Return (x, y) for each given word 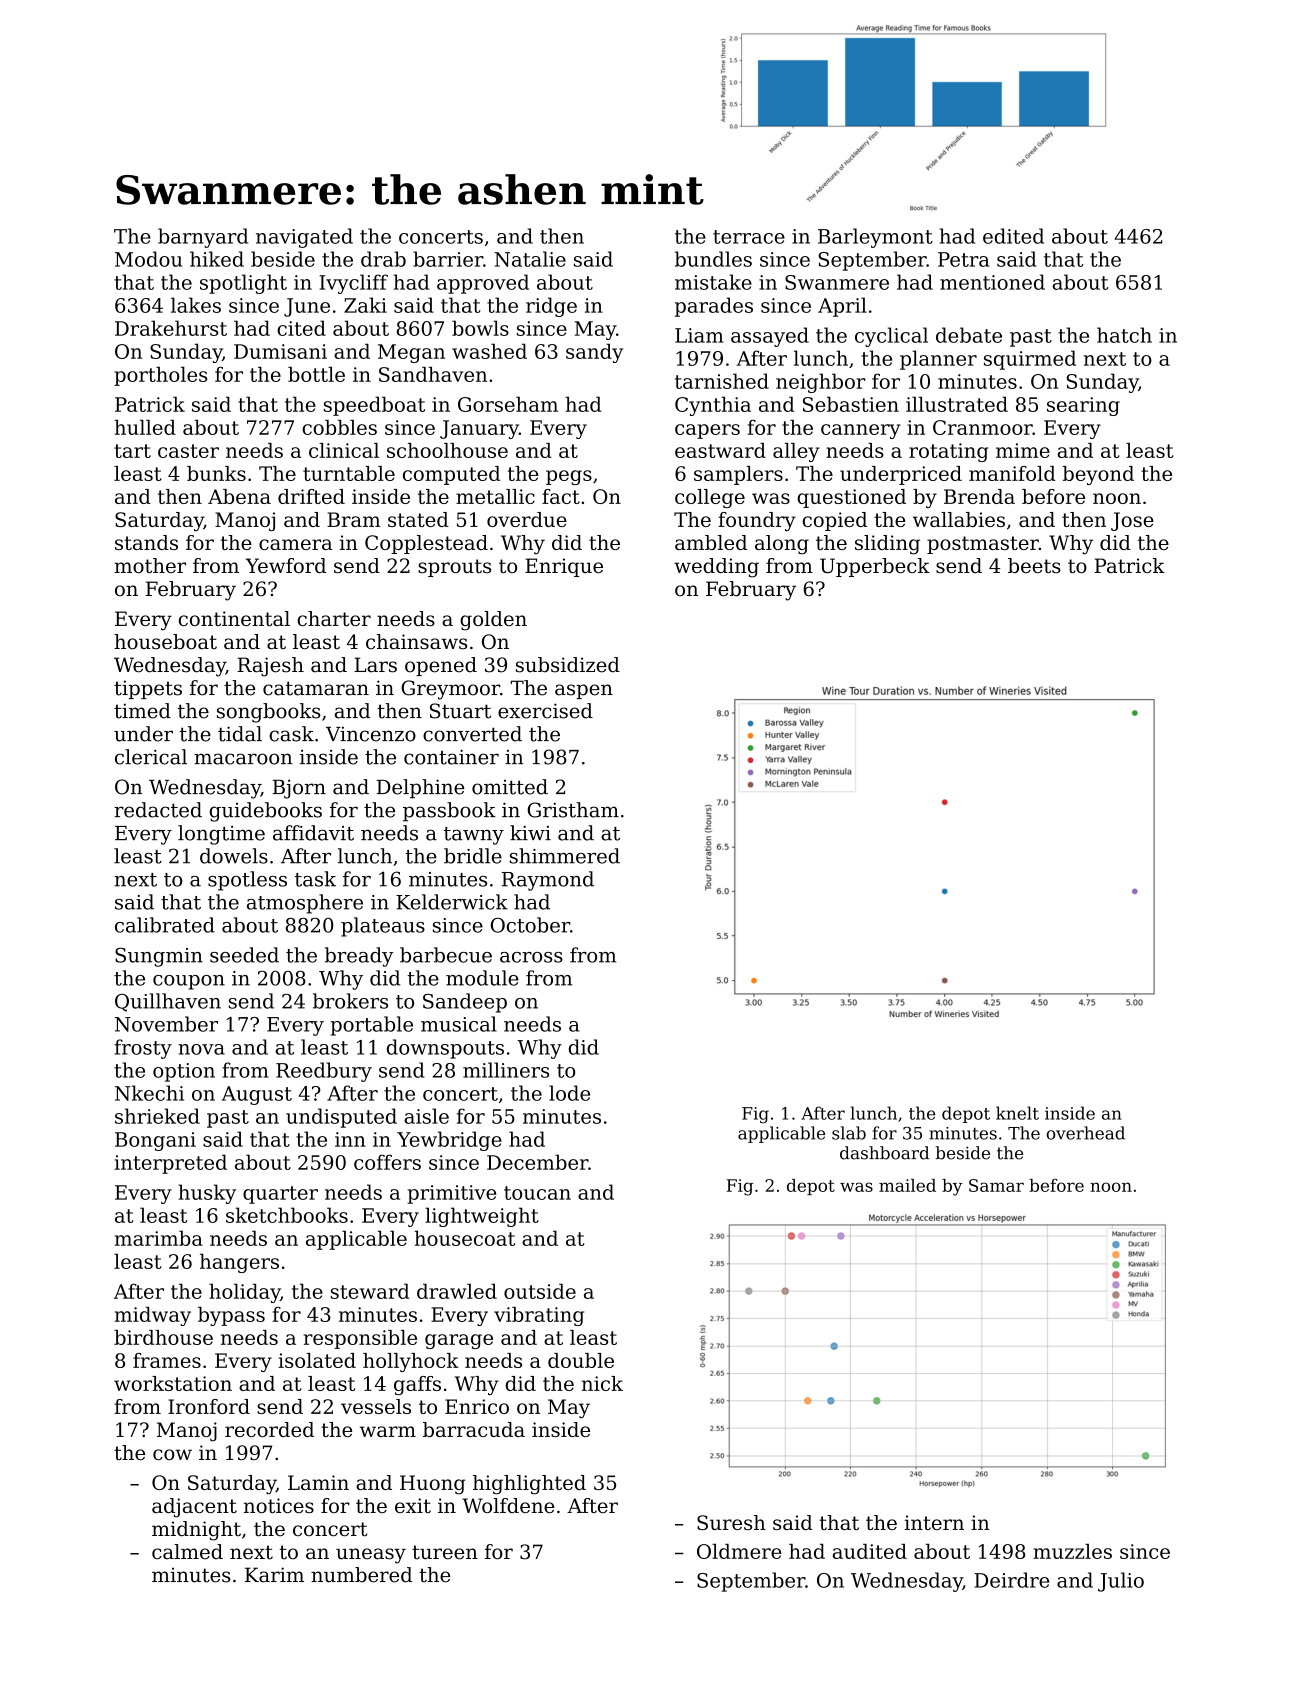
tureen (445, 1552)
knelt (1017, 1113)
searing (1083, 406)
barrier (448, 259)
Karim (274, 1575)
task (315, 879)
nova (201, 1049)
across (531, 957)
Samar (996, 1185)
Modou (148, 259)
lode (569, 1093)
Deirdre (1011, 1580)
